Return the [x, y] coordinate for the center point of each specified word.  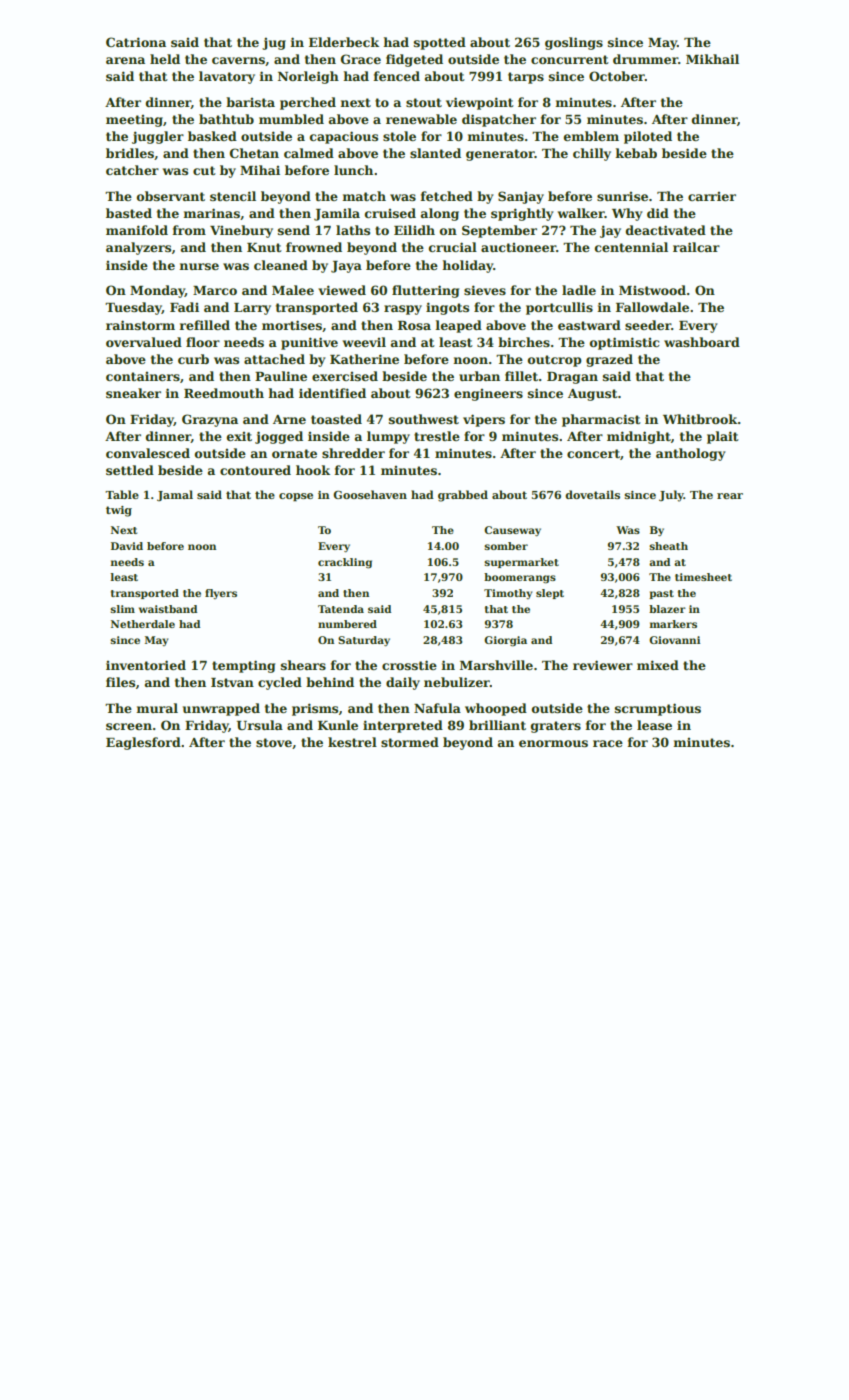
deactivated [665, 230]
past [661, 594]
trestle [437, 436]
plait [723, 437]
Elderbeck [344, 42]
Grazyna [210, 420]
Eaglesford [143, 743]
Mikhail [712, 59]
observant [170, 196]
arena [125, 60]
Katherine [364, 359]
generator [500, 155]
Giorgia [505, 641]
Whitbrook [700, 419]
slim [122, 609]
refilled [204, 325]
